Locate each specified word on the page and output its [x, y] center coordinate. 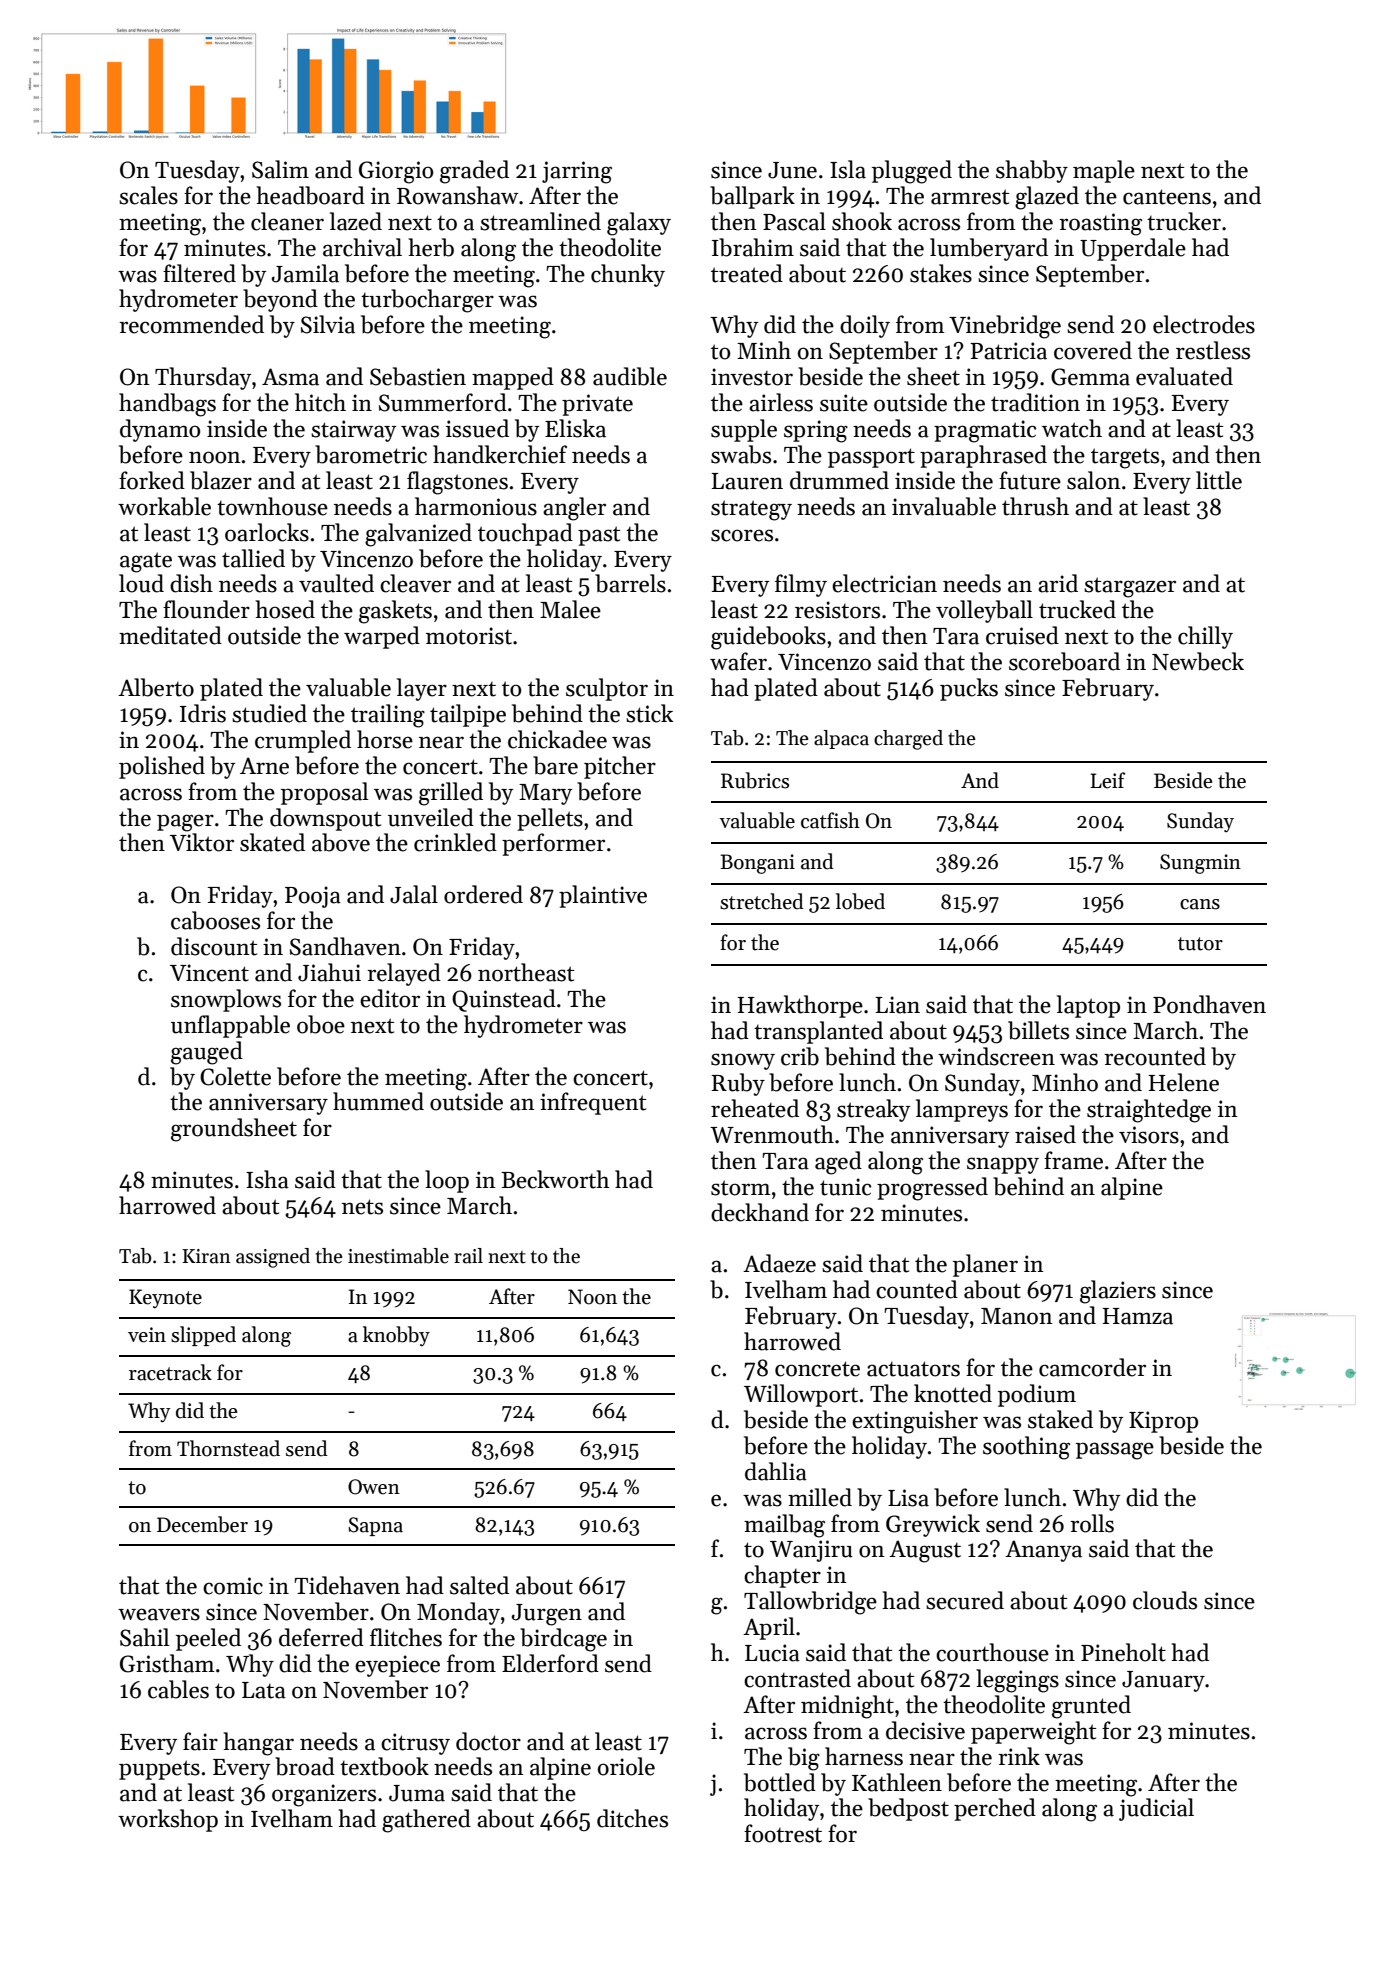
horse [385, 739]
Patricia [1008, 351]
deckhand [760, 1212]
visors [1149, 1135]
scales [148, 195]
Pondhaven [1209, 1004]
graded [474, 172]
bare [555, 765]
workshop [168, 1820]
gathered [426, 1821]
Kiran [206, 1256]
